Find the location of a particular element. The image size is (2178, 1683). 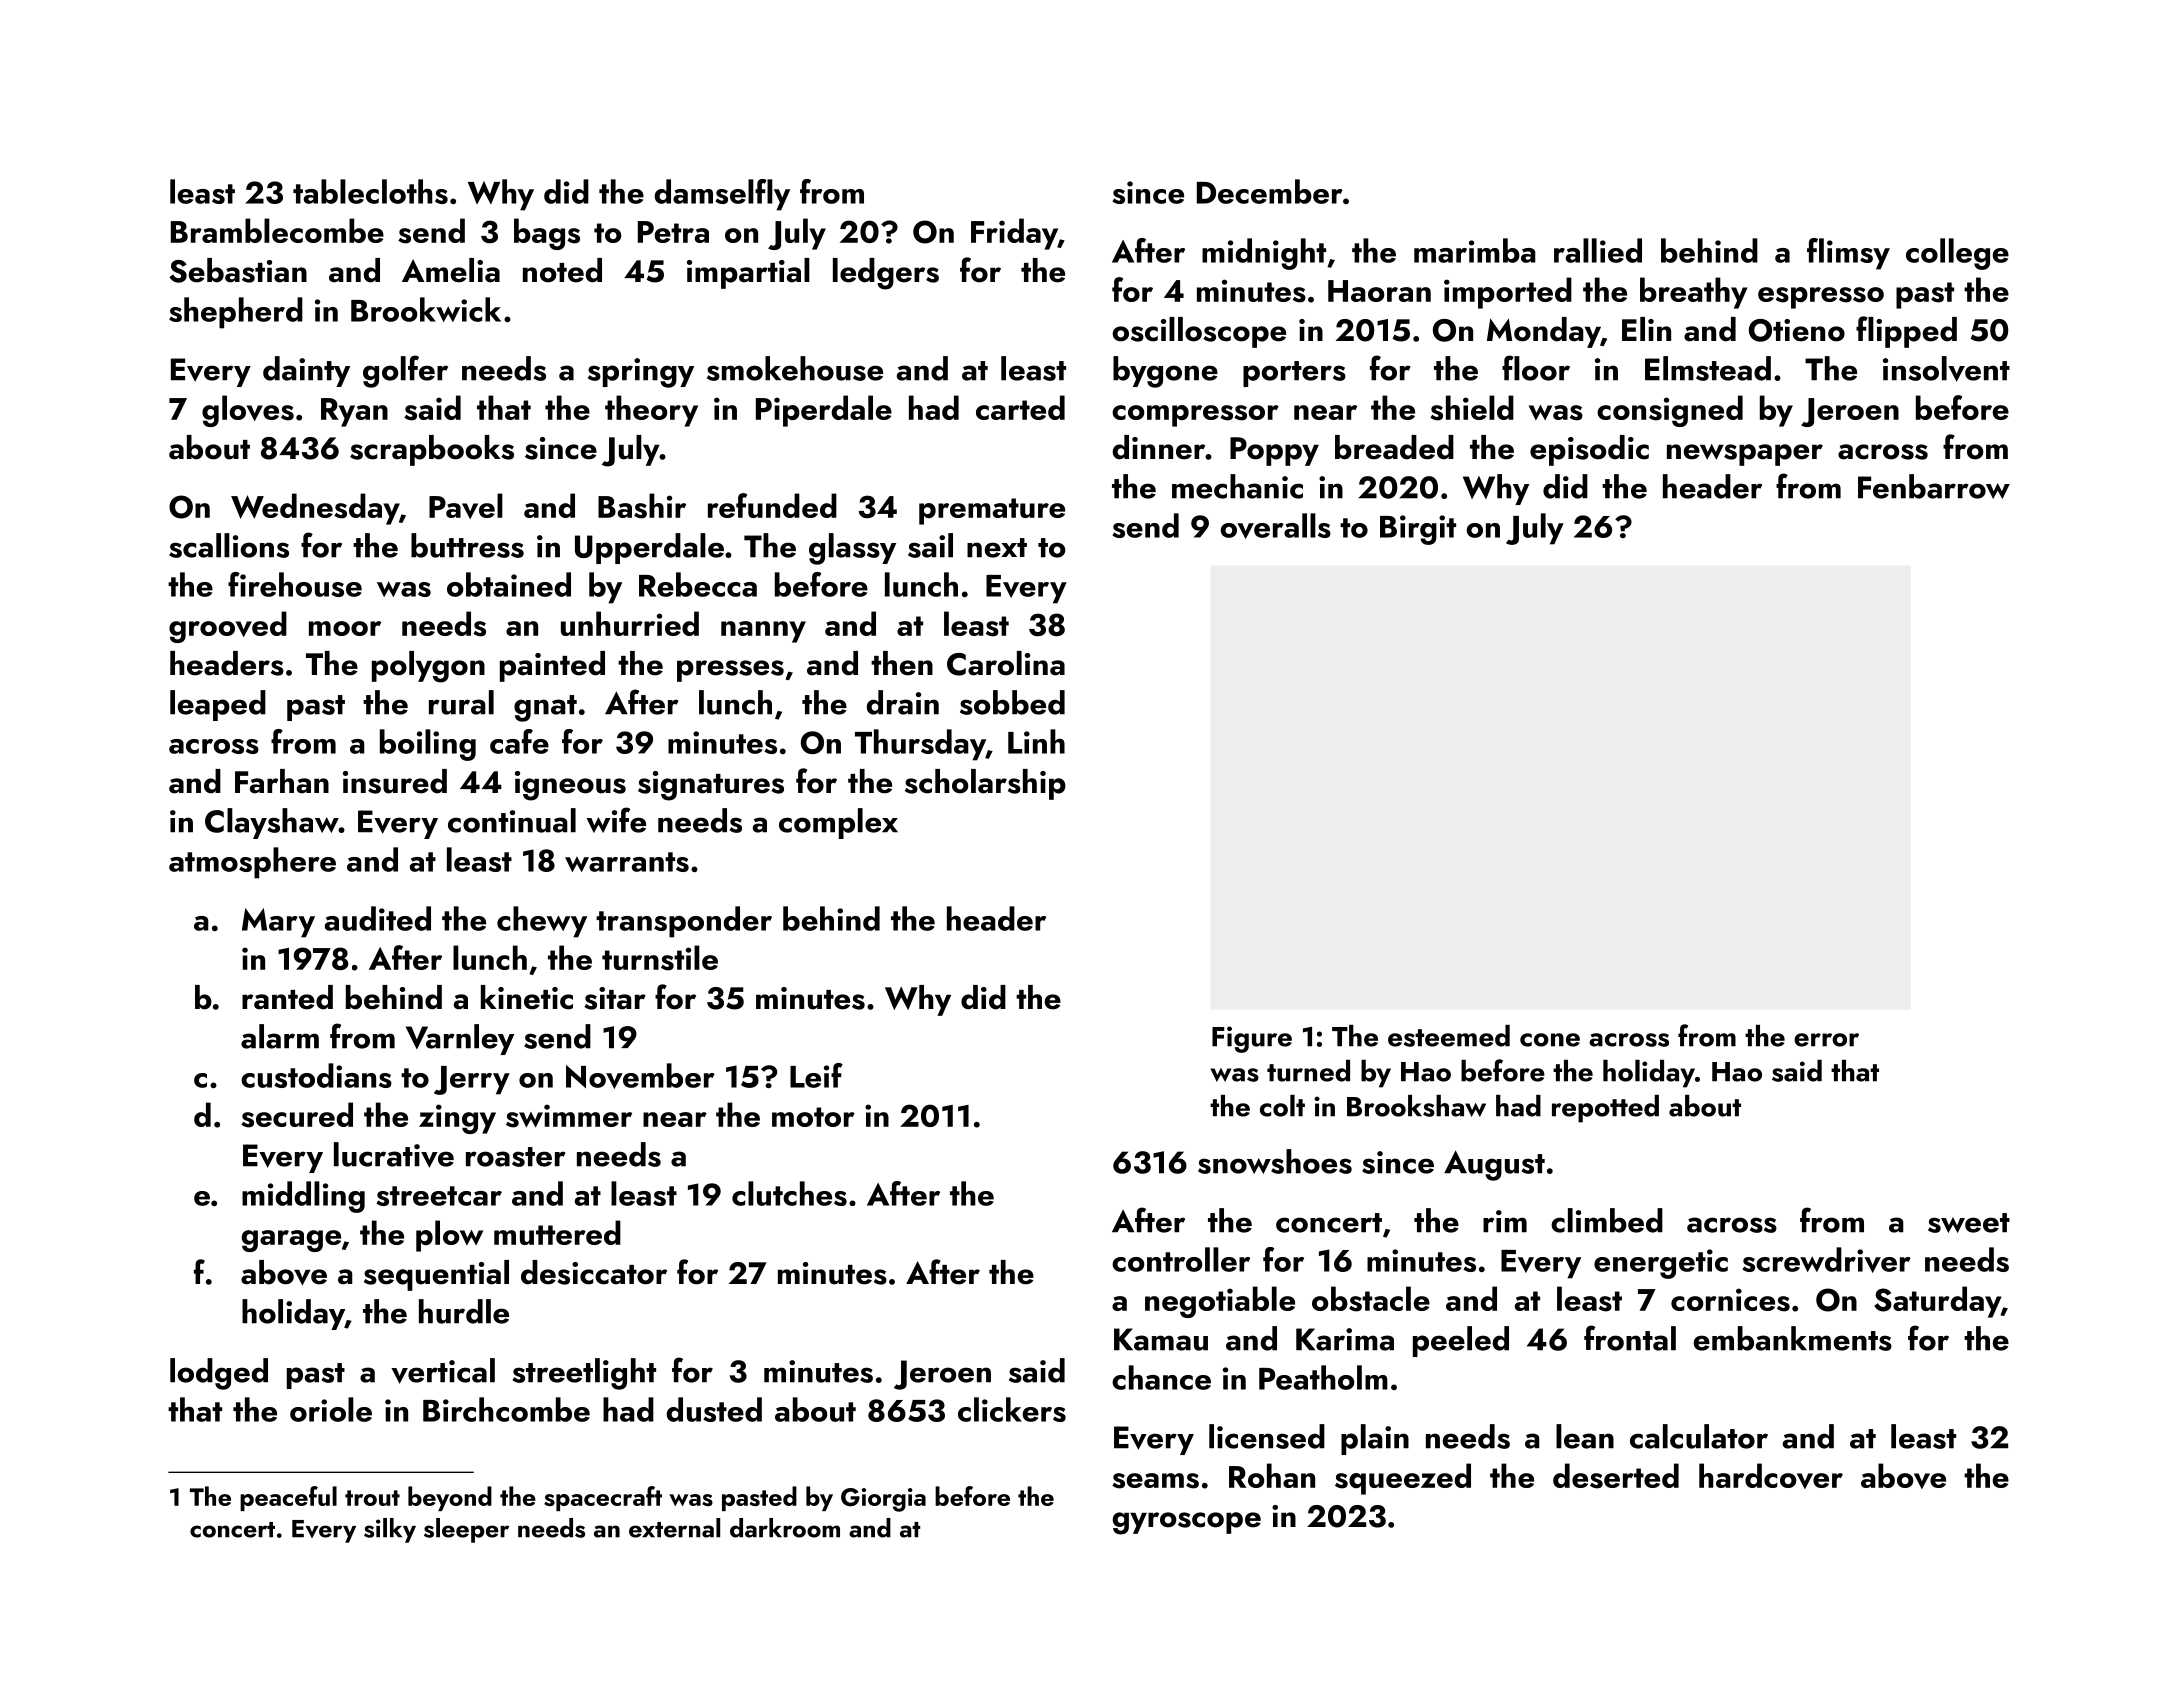

December is located at coordinates (1270, 191).
